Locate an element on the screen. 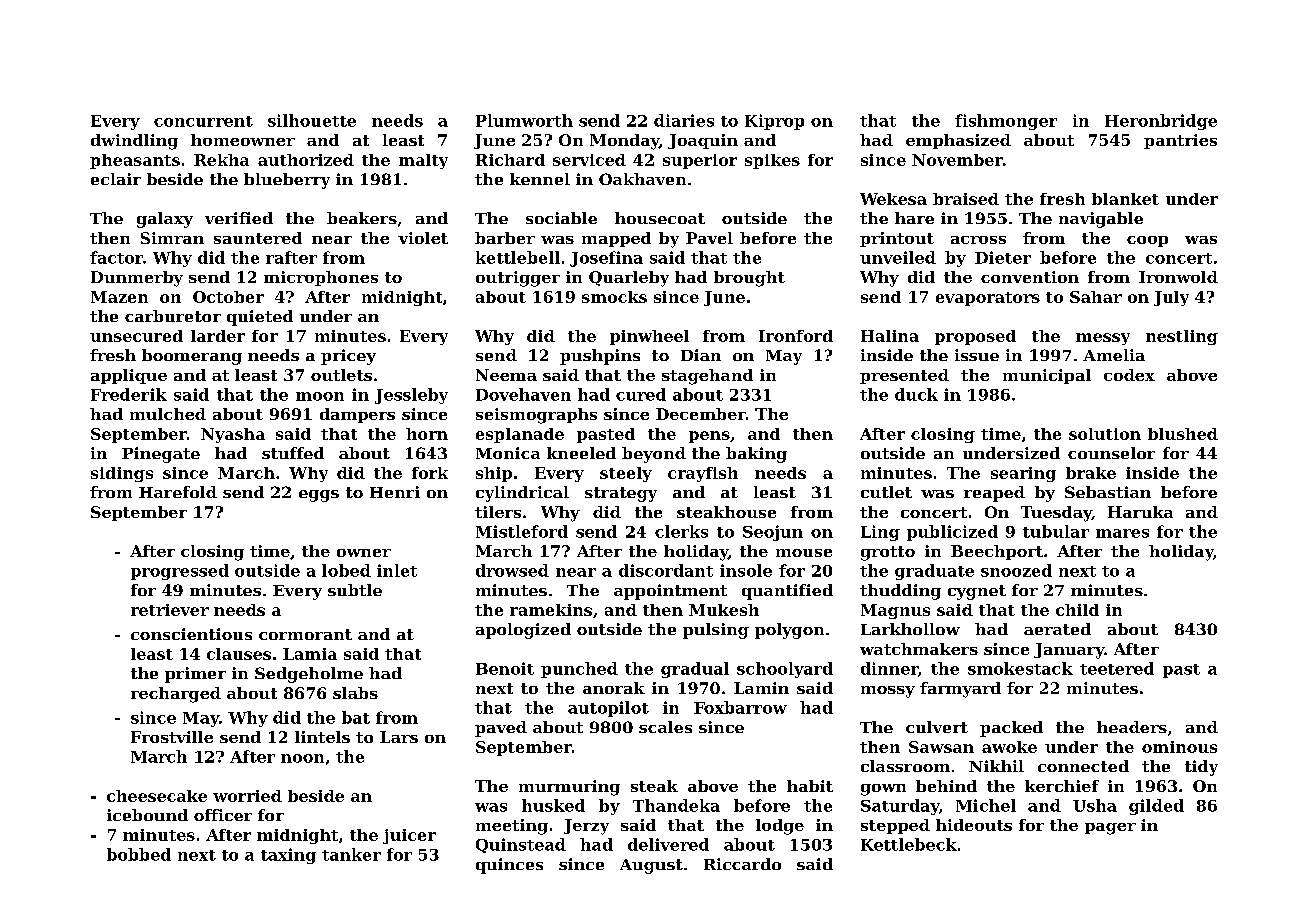 The width and height of the screenshot is (1308, 924). esplanade is located at coordinates (520, 435).
